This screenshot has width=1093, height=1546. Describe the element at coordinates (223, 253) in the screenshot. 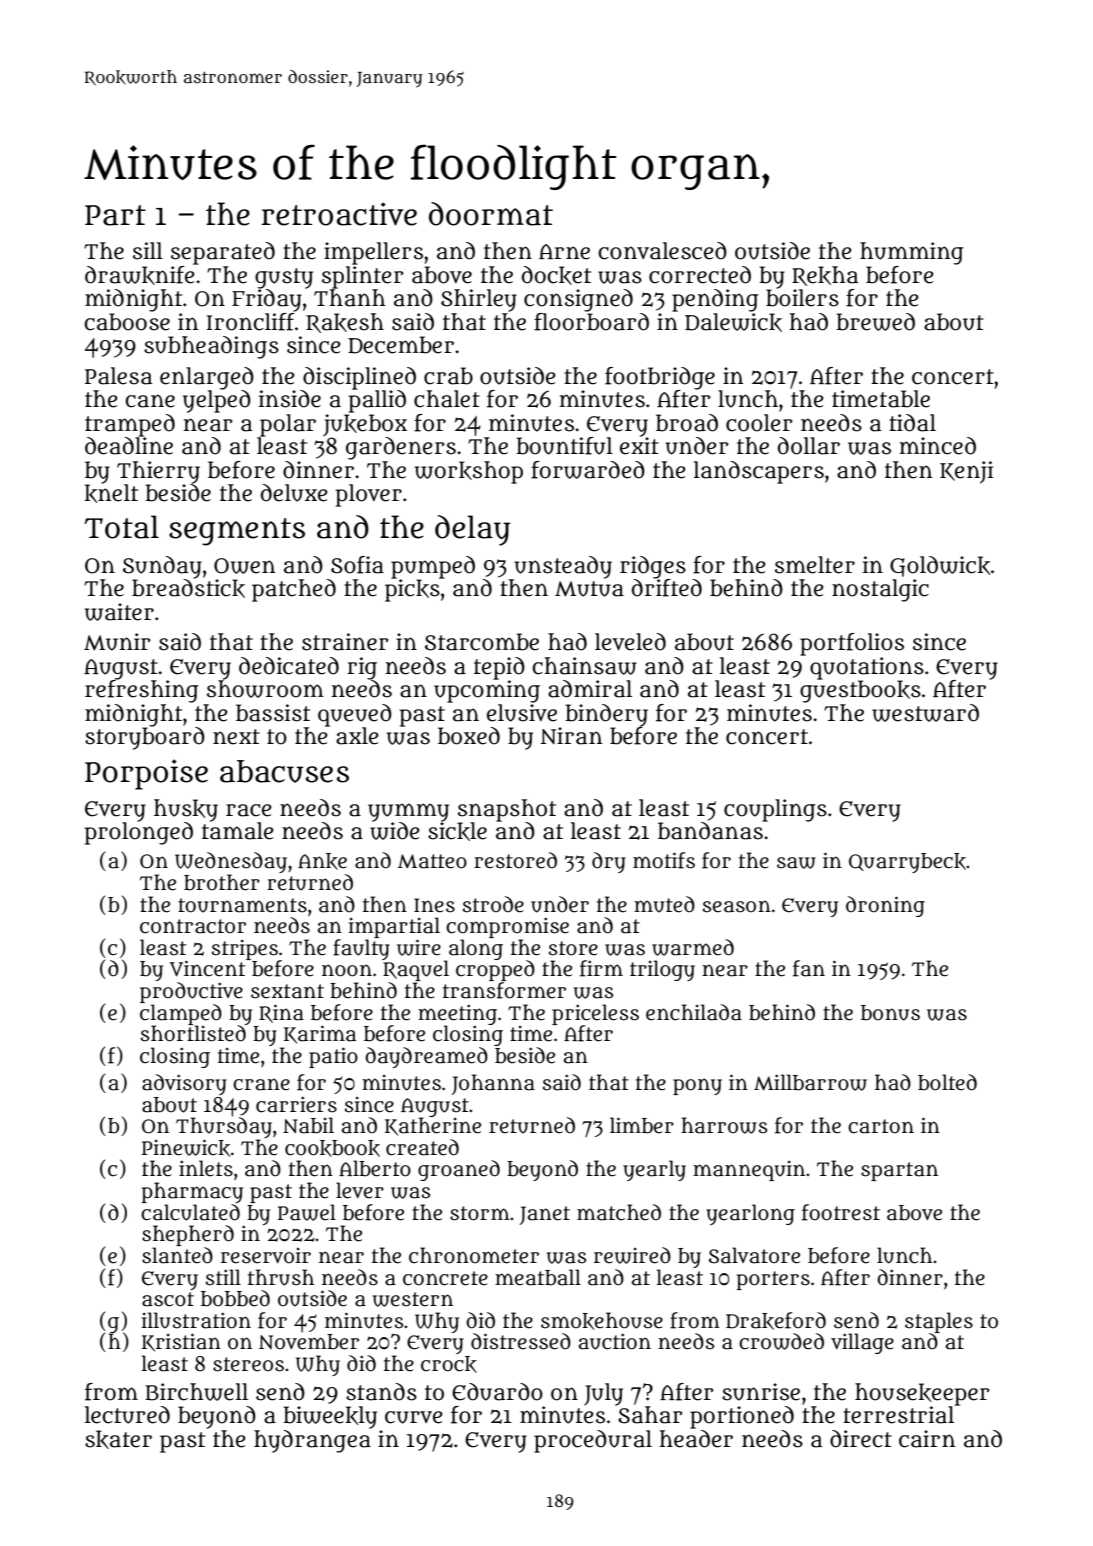

I see `separated` at that location.
